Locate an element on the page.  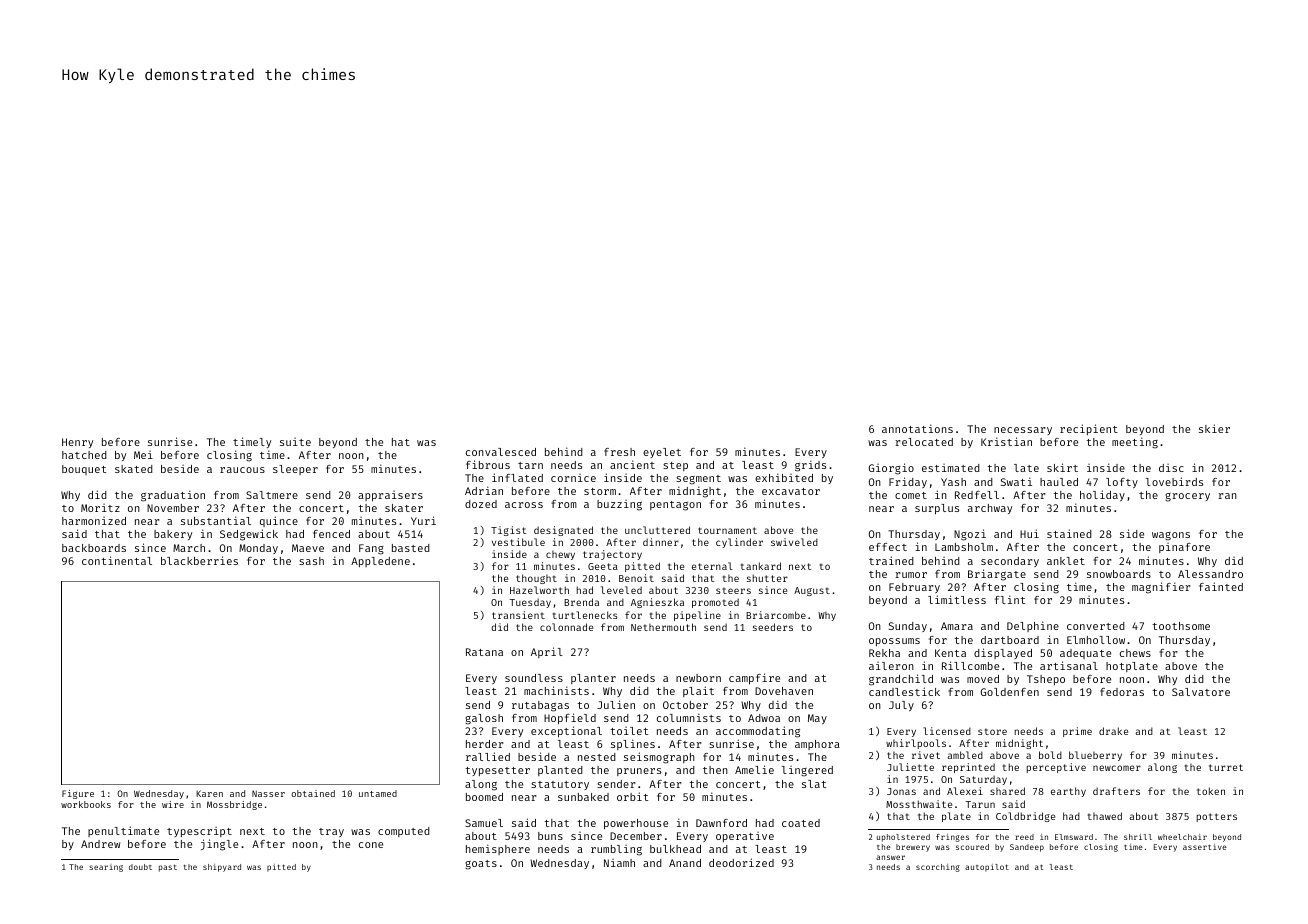
soundless is located at coordinates (534, 678).
